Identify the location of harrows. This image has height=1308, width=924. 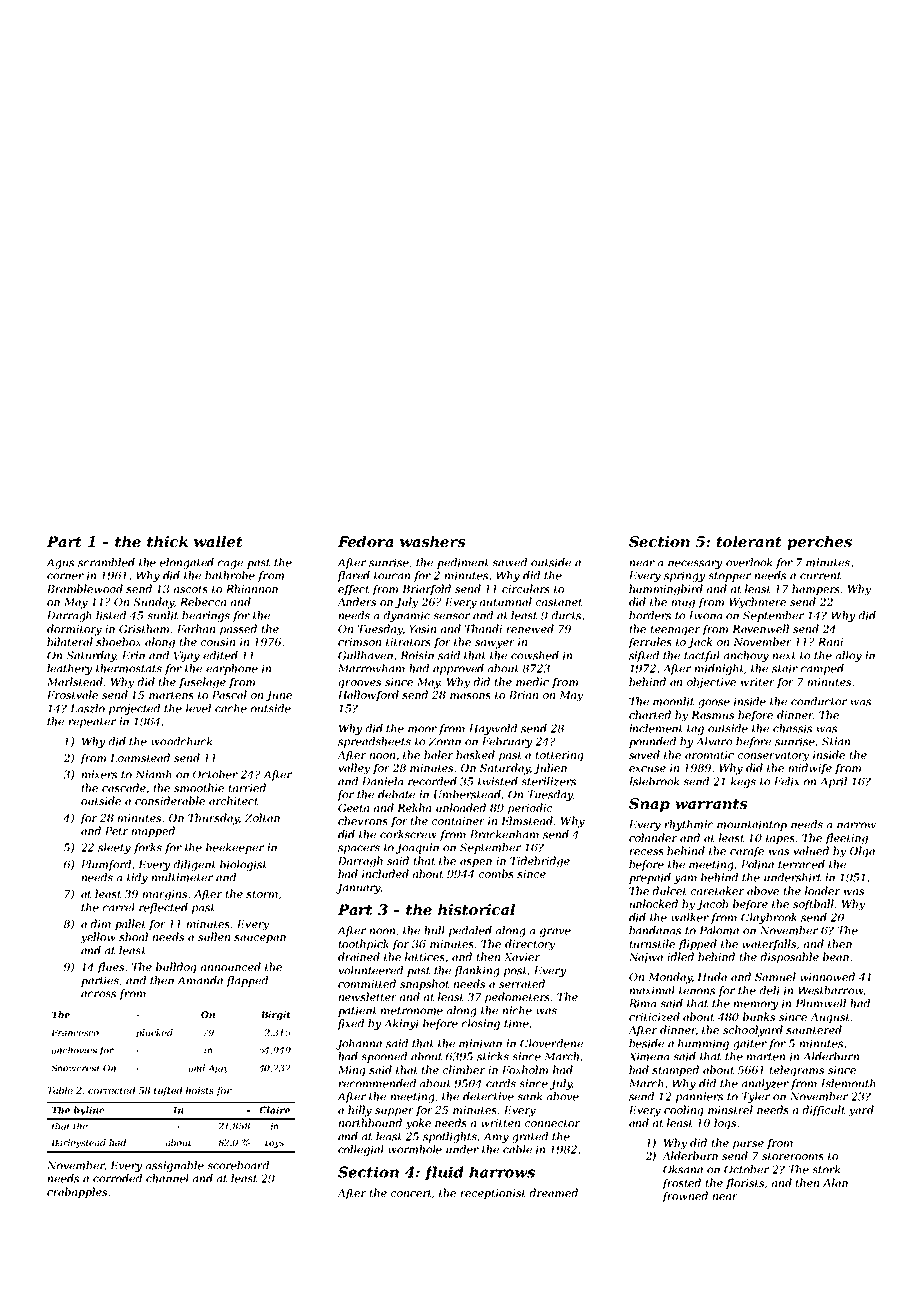
(502, 1172).
